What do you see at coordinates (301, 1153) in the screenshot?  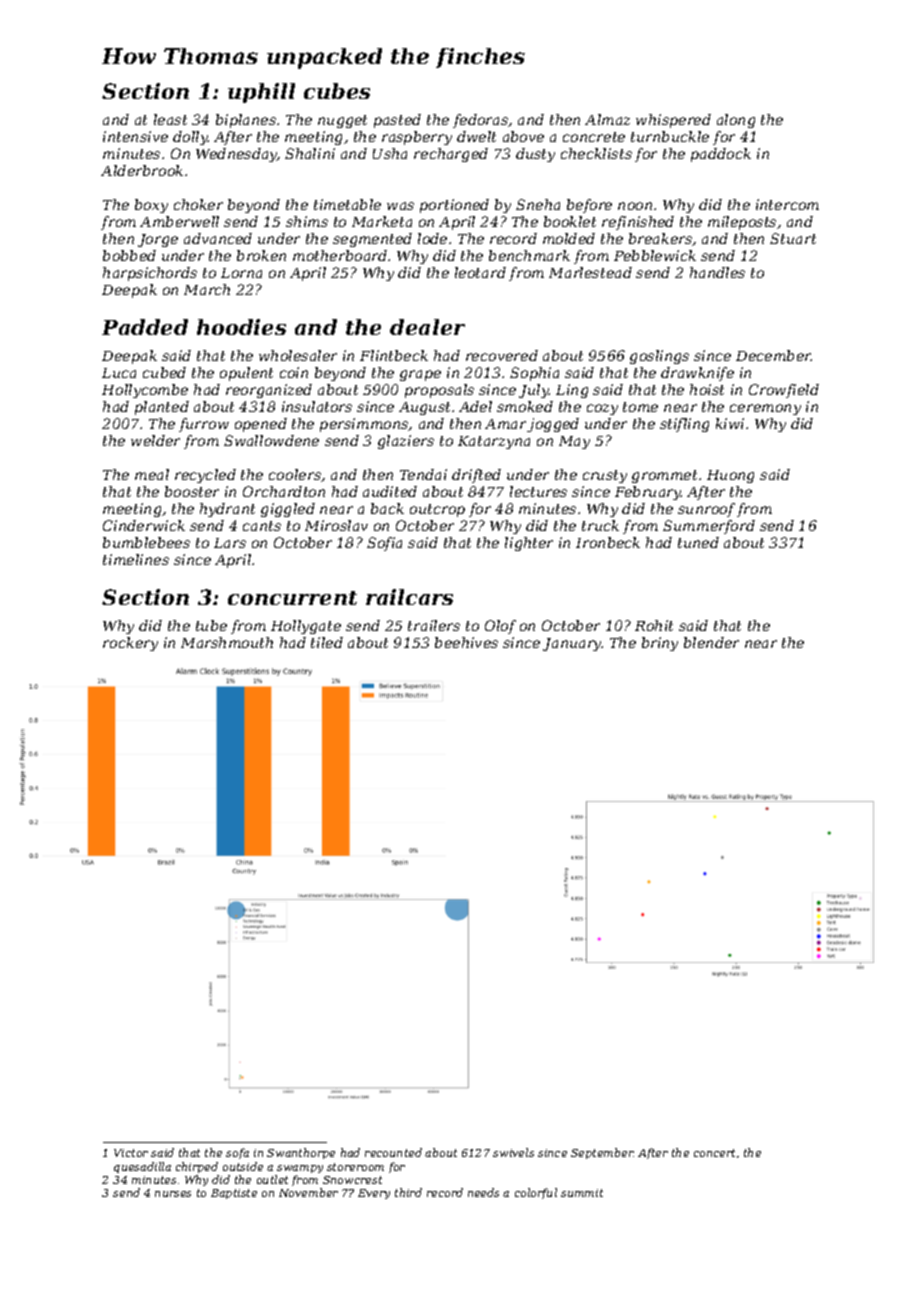 I see `Swanthorpe` at bounding box center [301, 1153].
